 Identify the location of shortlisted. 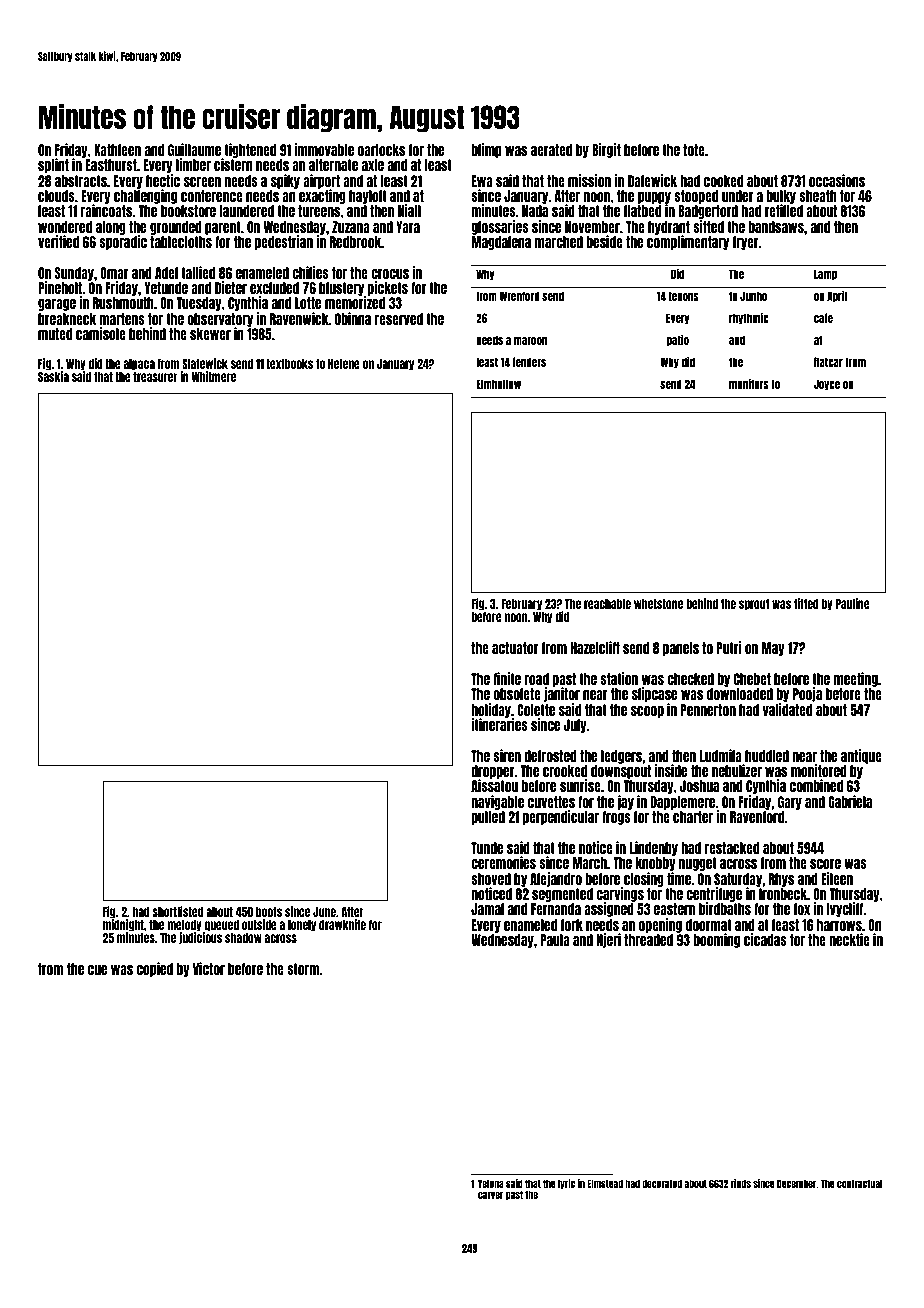
(177, 911).
